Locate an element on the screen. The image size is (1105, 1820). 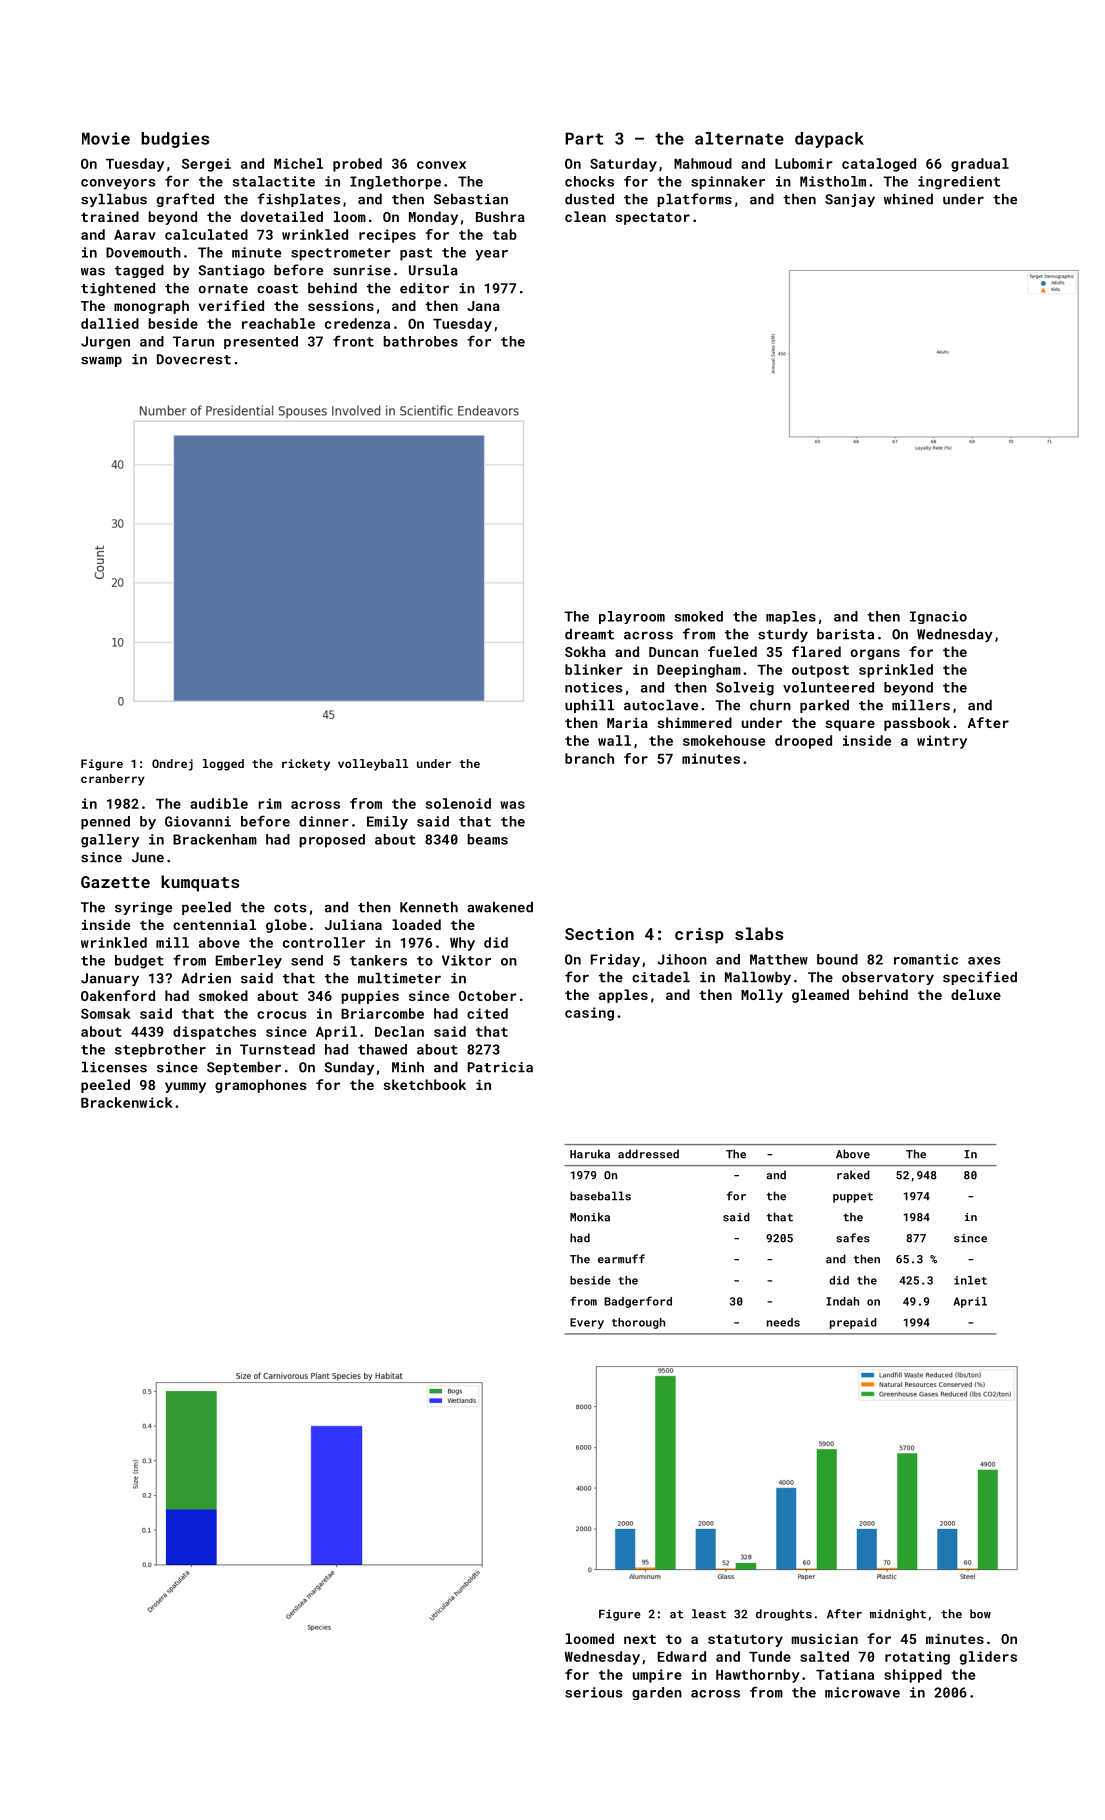
Somsak is located at coordinates (106, 1013).
